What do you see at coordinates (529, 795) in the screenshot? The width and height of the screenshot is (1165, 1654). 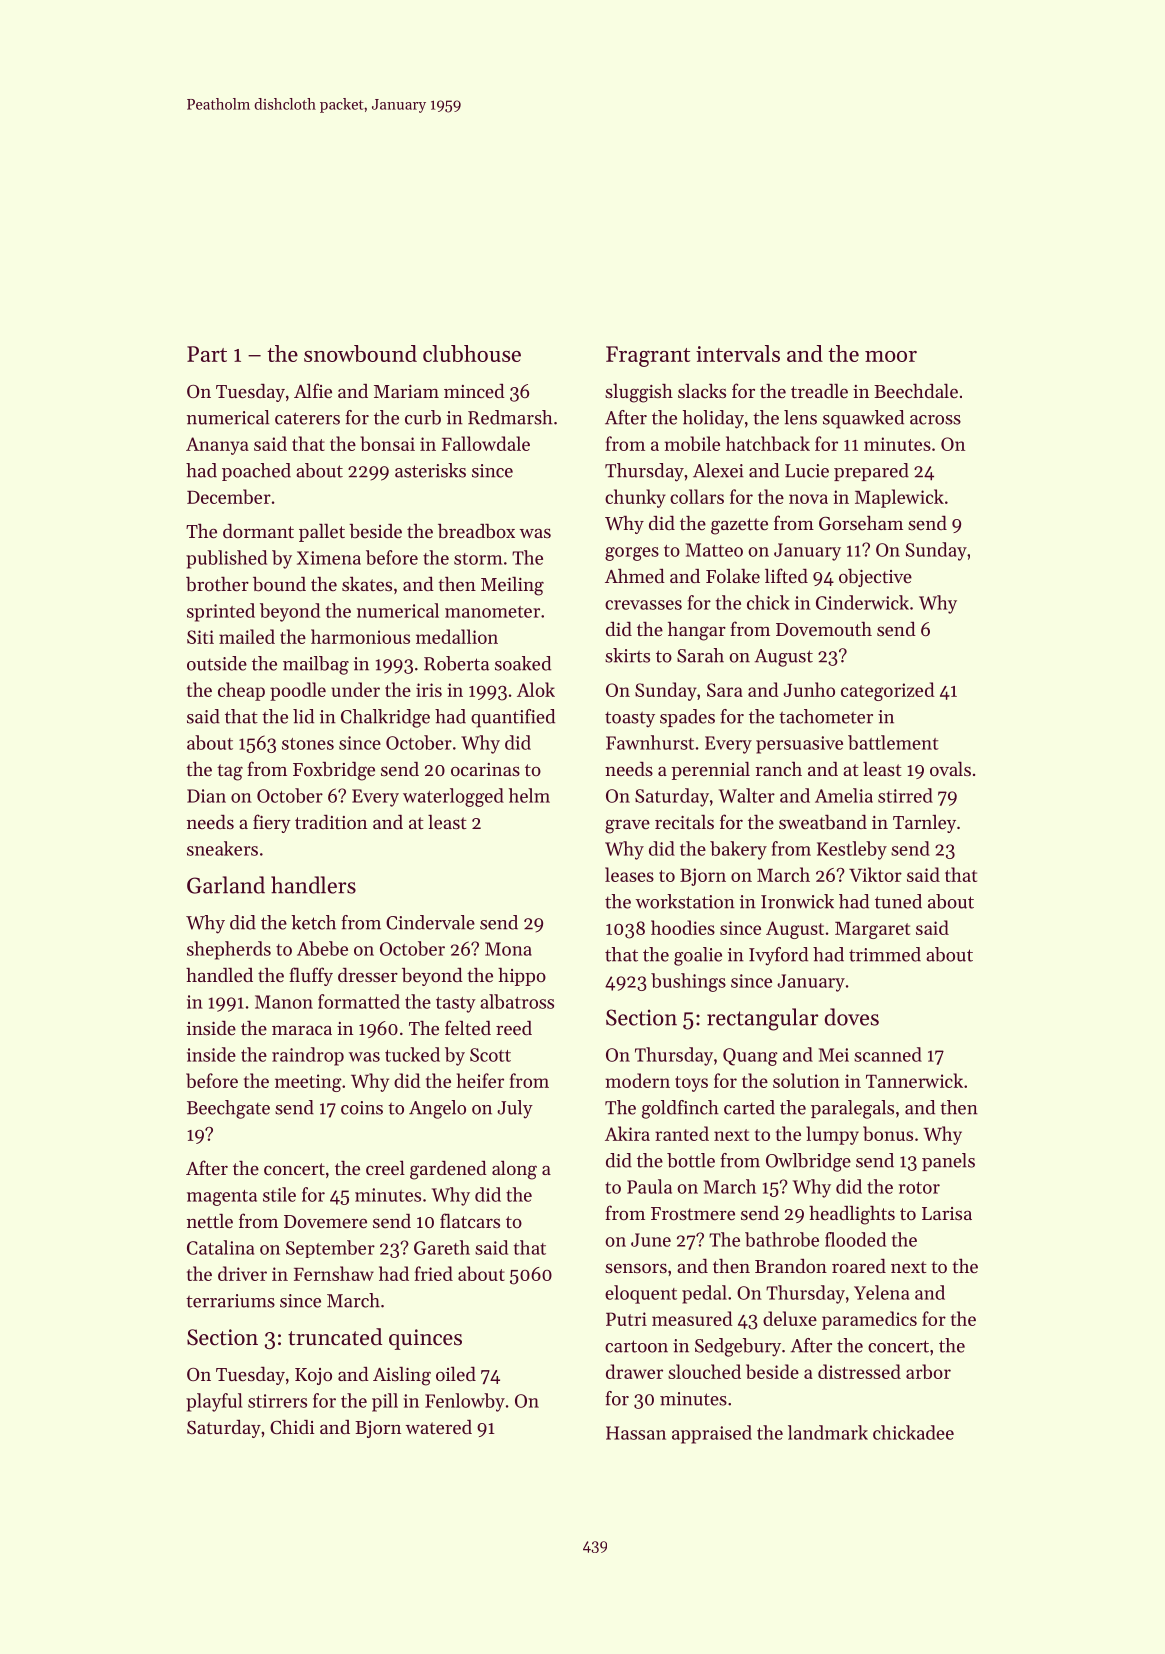 I see `helm` at bounding box center [529, 795].
